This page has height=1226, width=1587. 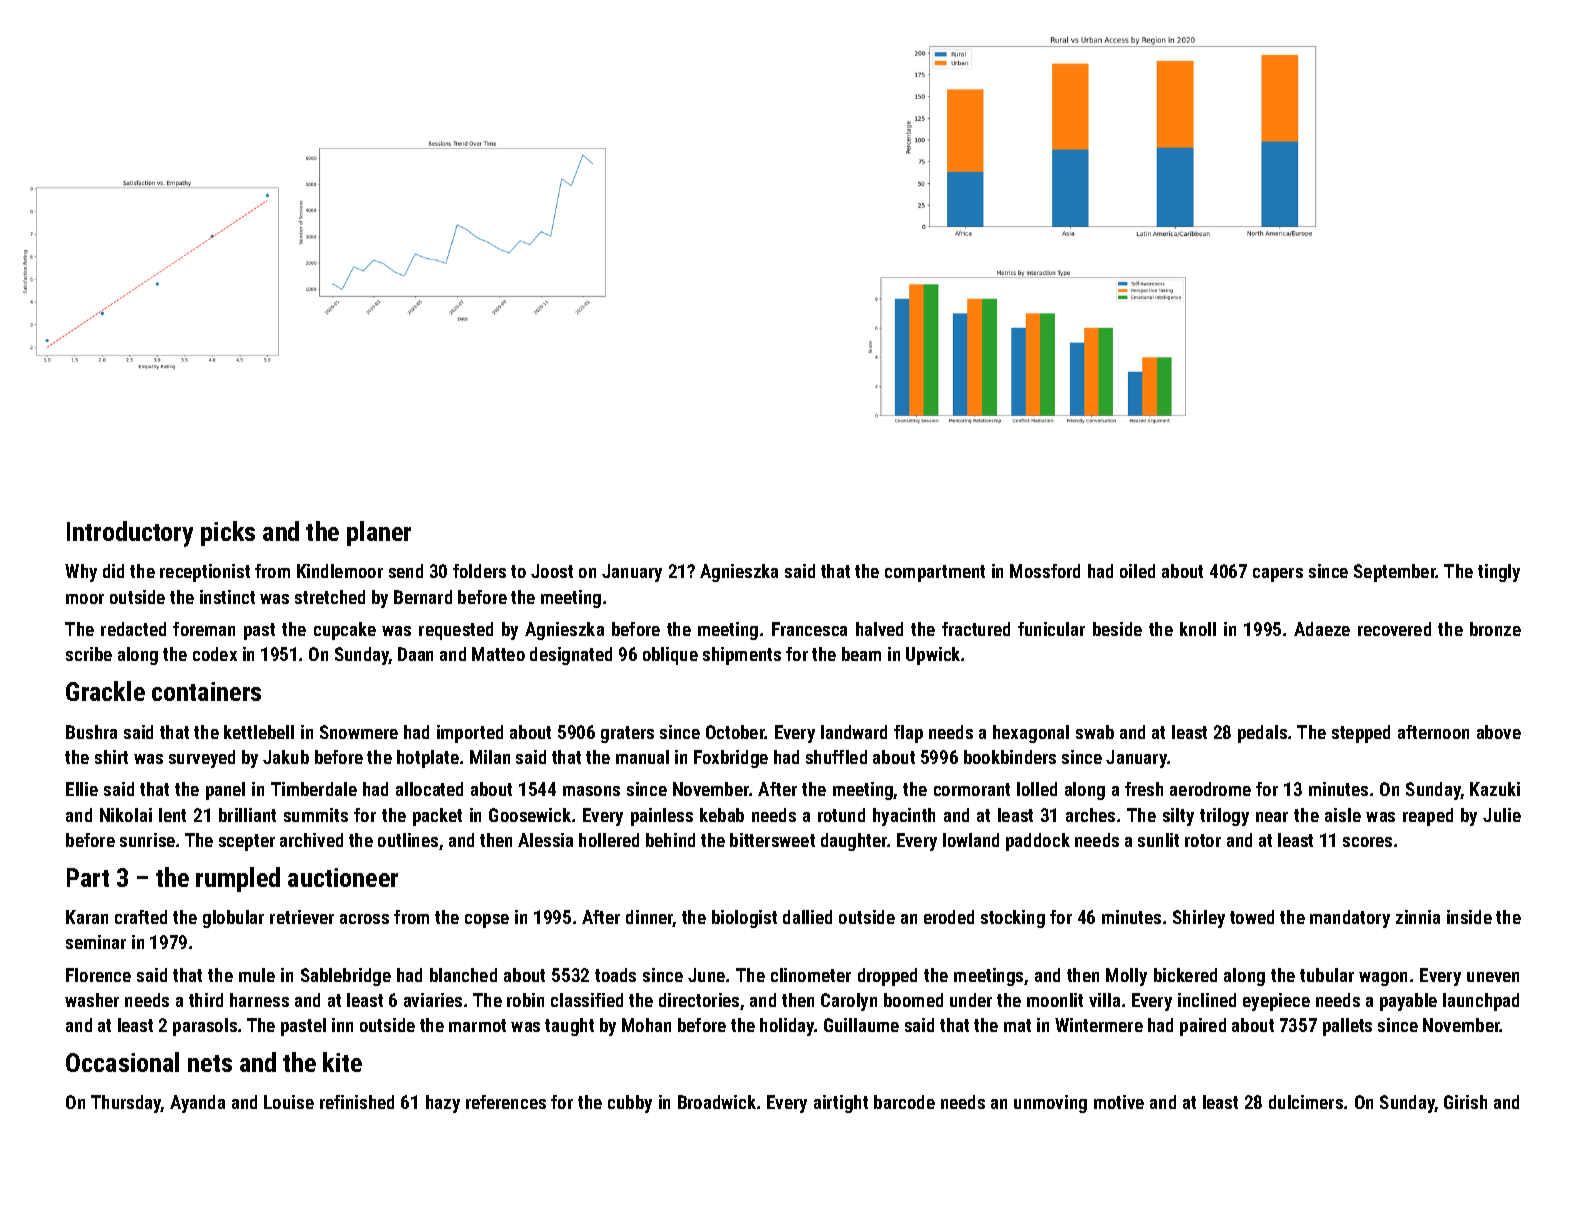 I want to click on Ayanda, so click(x=197, y=1104).
